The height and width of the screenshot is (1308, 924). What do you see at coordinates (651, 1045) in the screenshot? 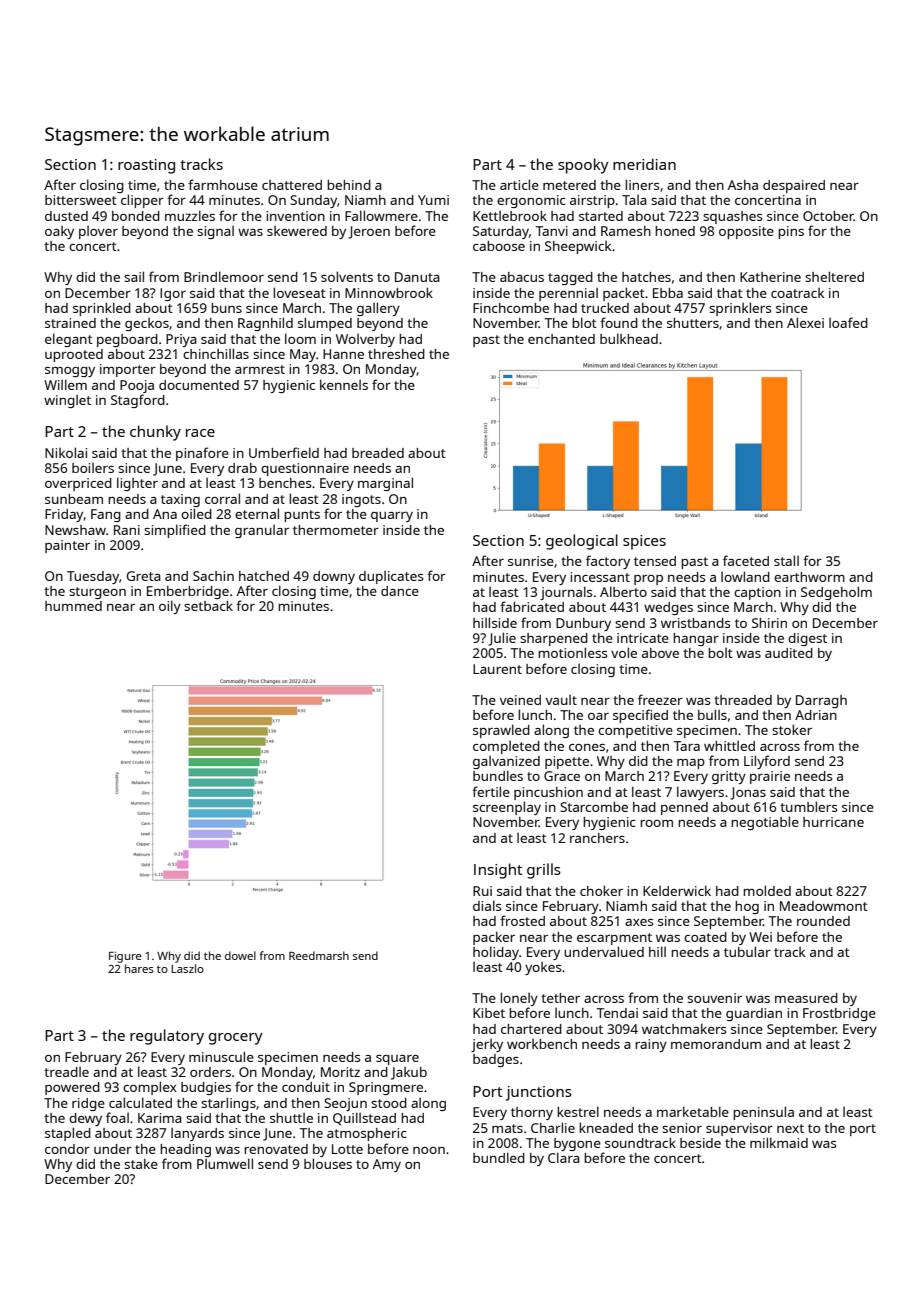
I see `rainy` at bounding box center [651, 1045].
